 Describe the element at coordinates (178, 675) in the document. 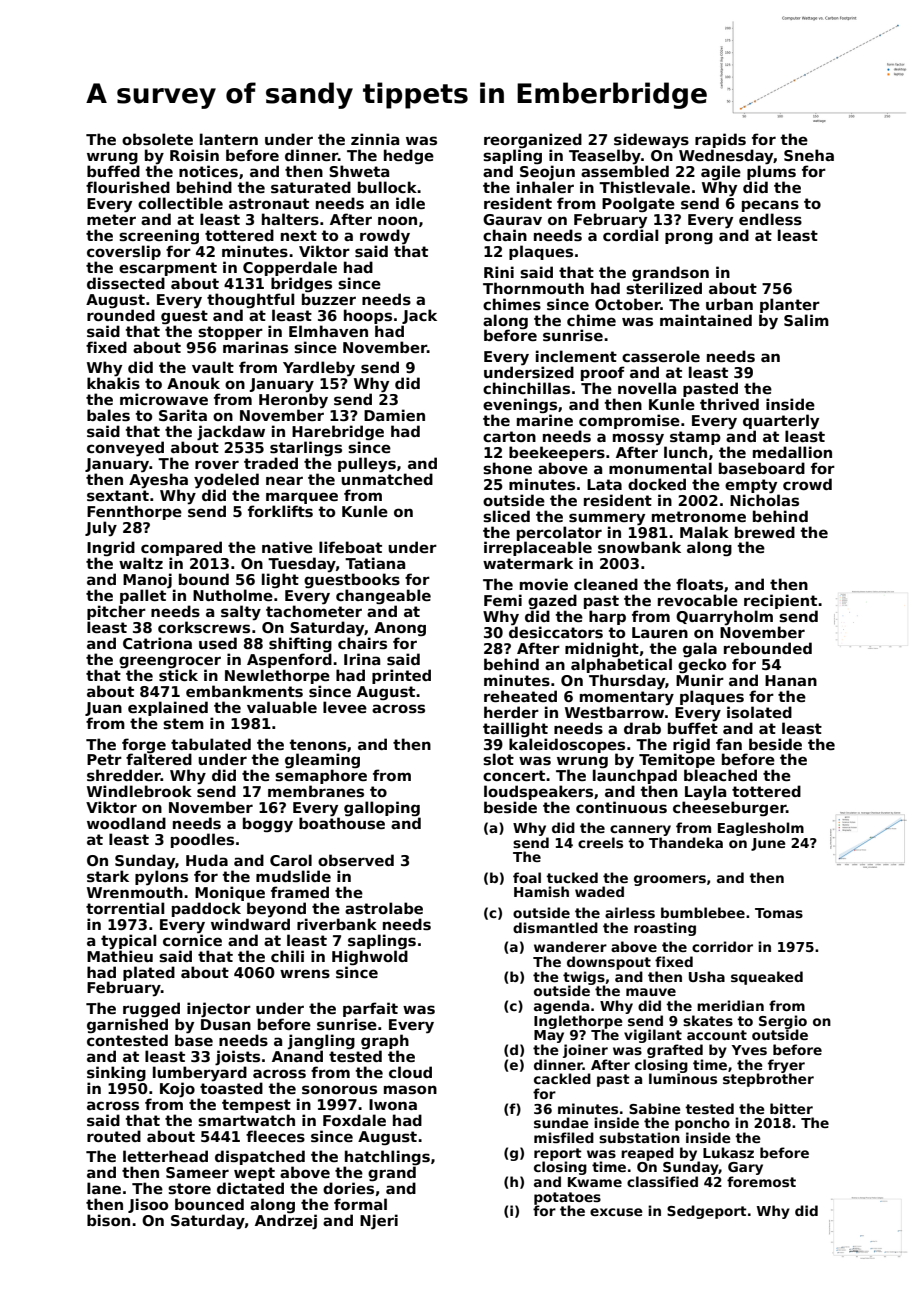

I see `stick` at that location.
